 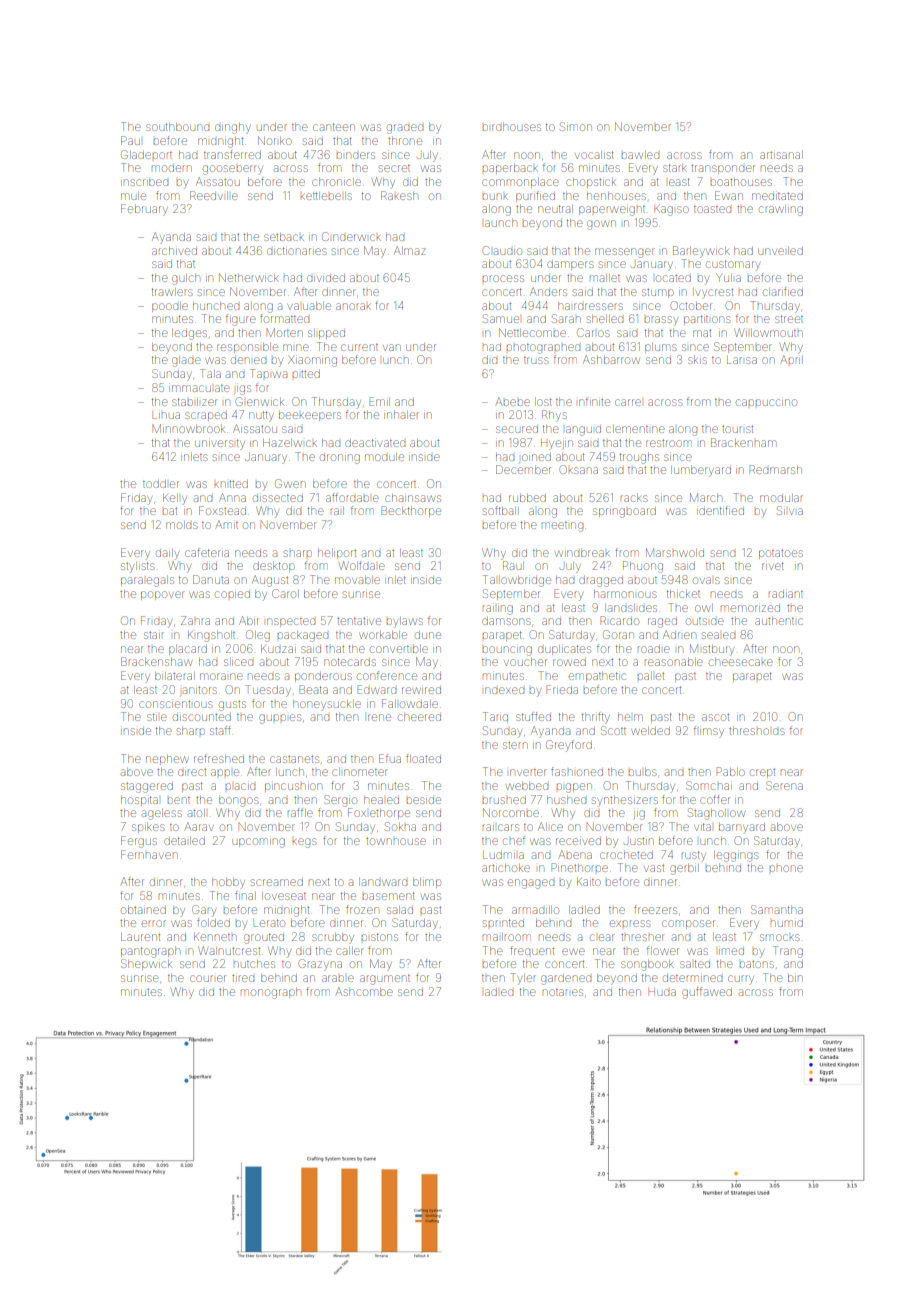 I want to click on nutty, so click(x=261, y=416).
